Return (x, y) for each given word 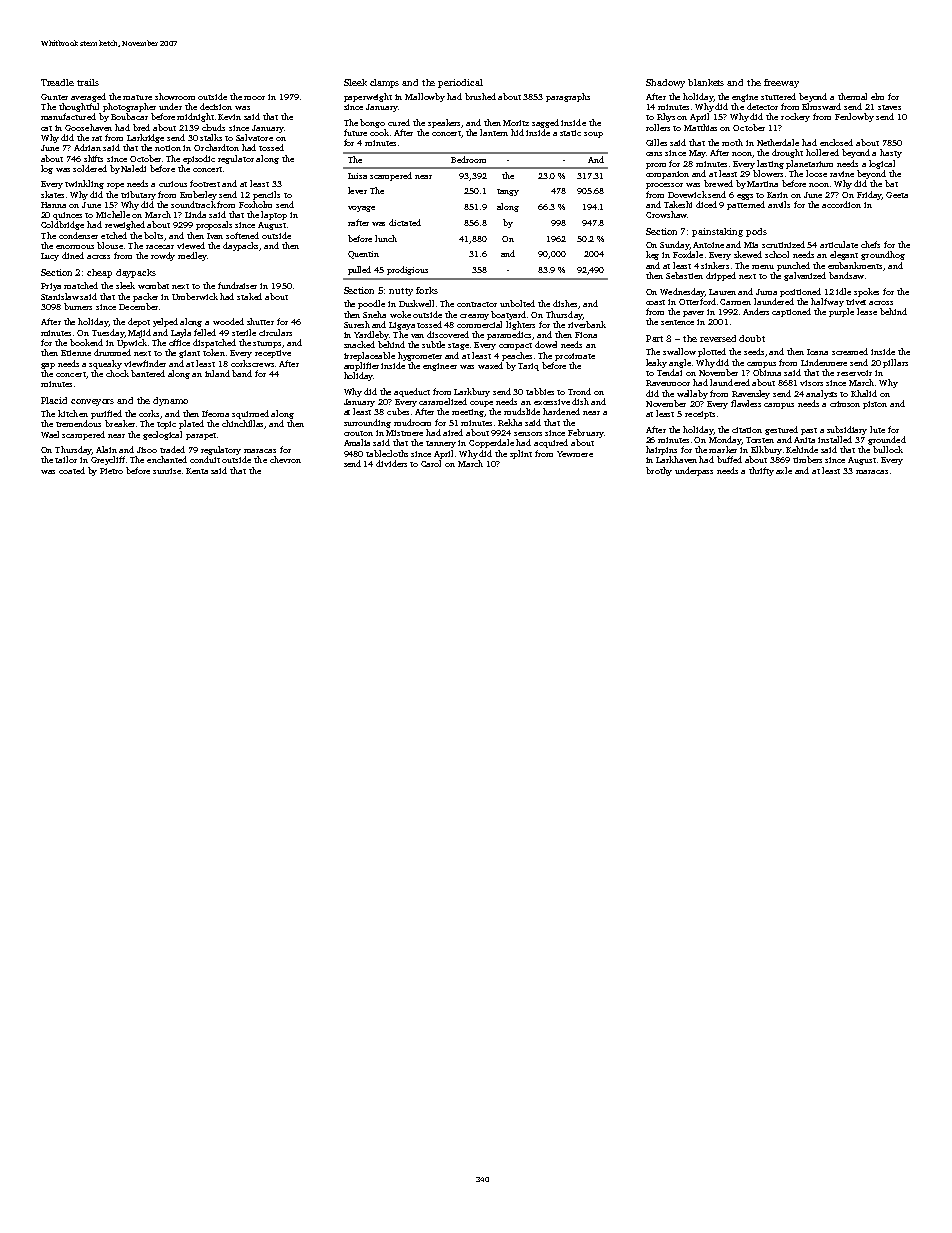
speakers (445, 123)
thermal (852, 96)
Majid (139, 333)
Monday (725, 440)
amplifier (361, 366)
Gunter (54, 97)
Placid (54, 400)
